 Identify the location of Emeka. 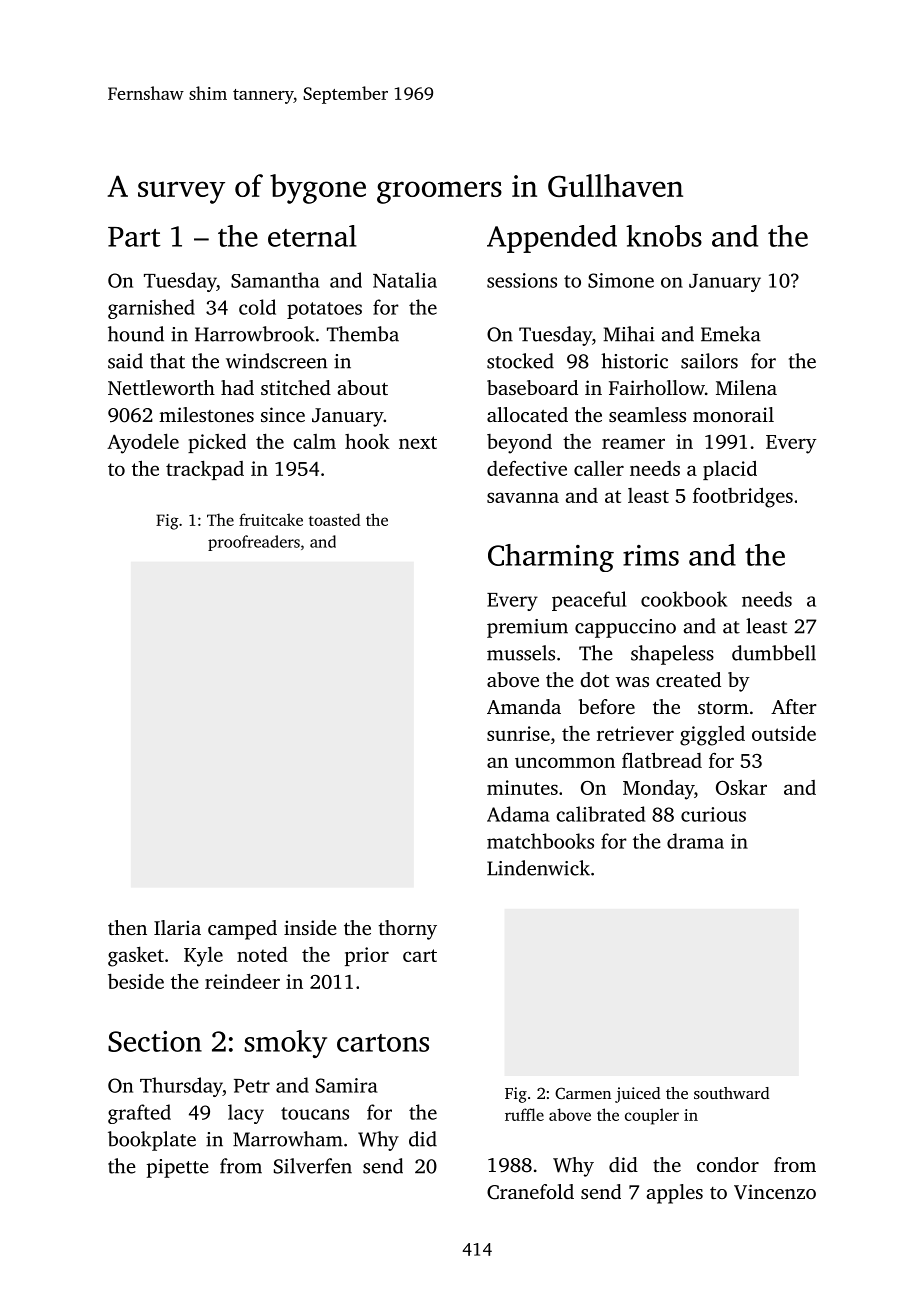
(731, 334).
